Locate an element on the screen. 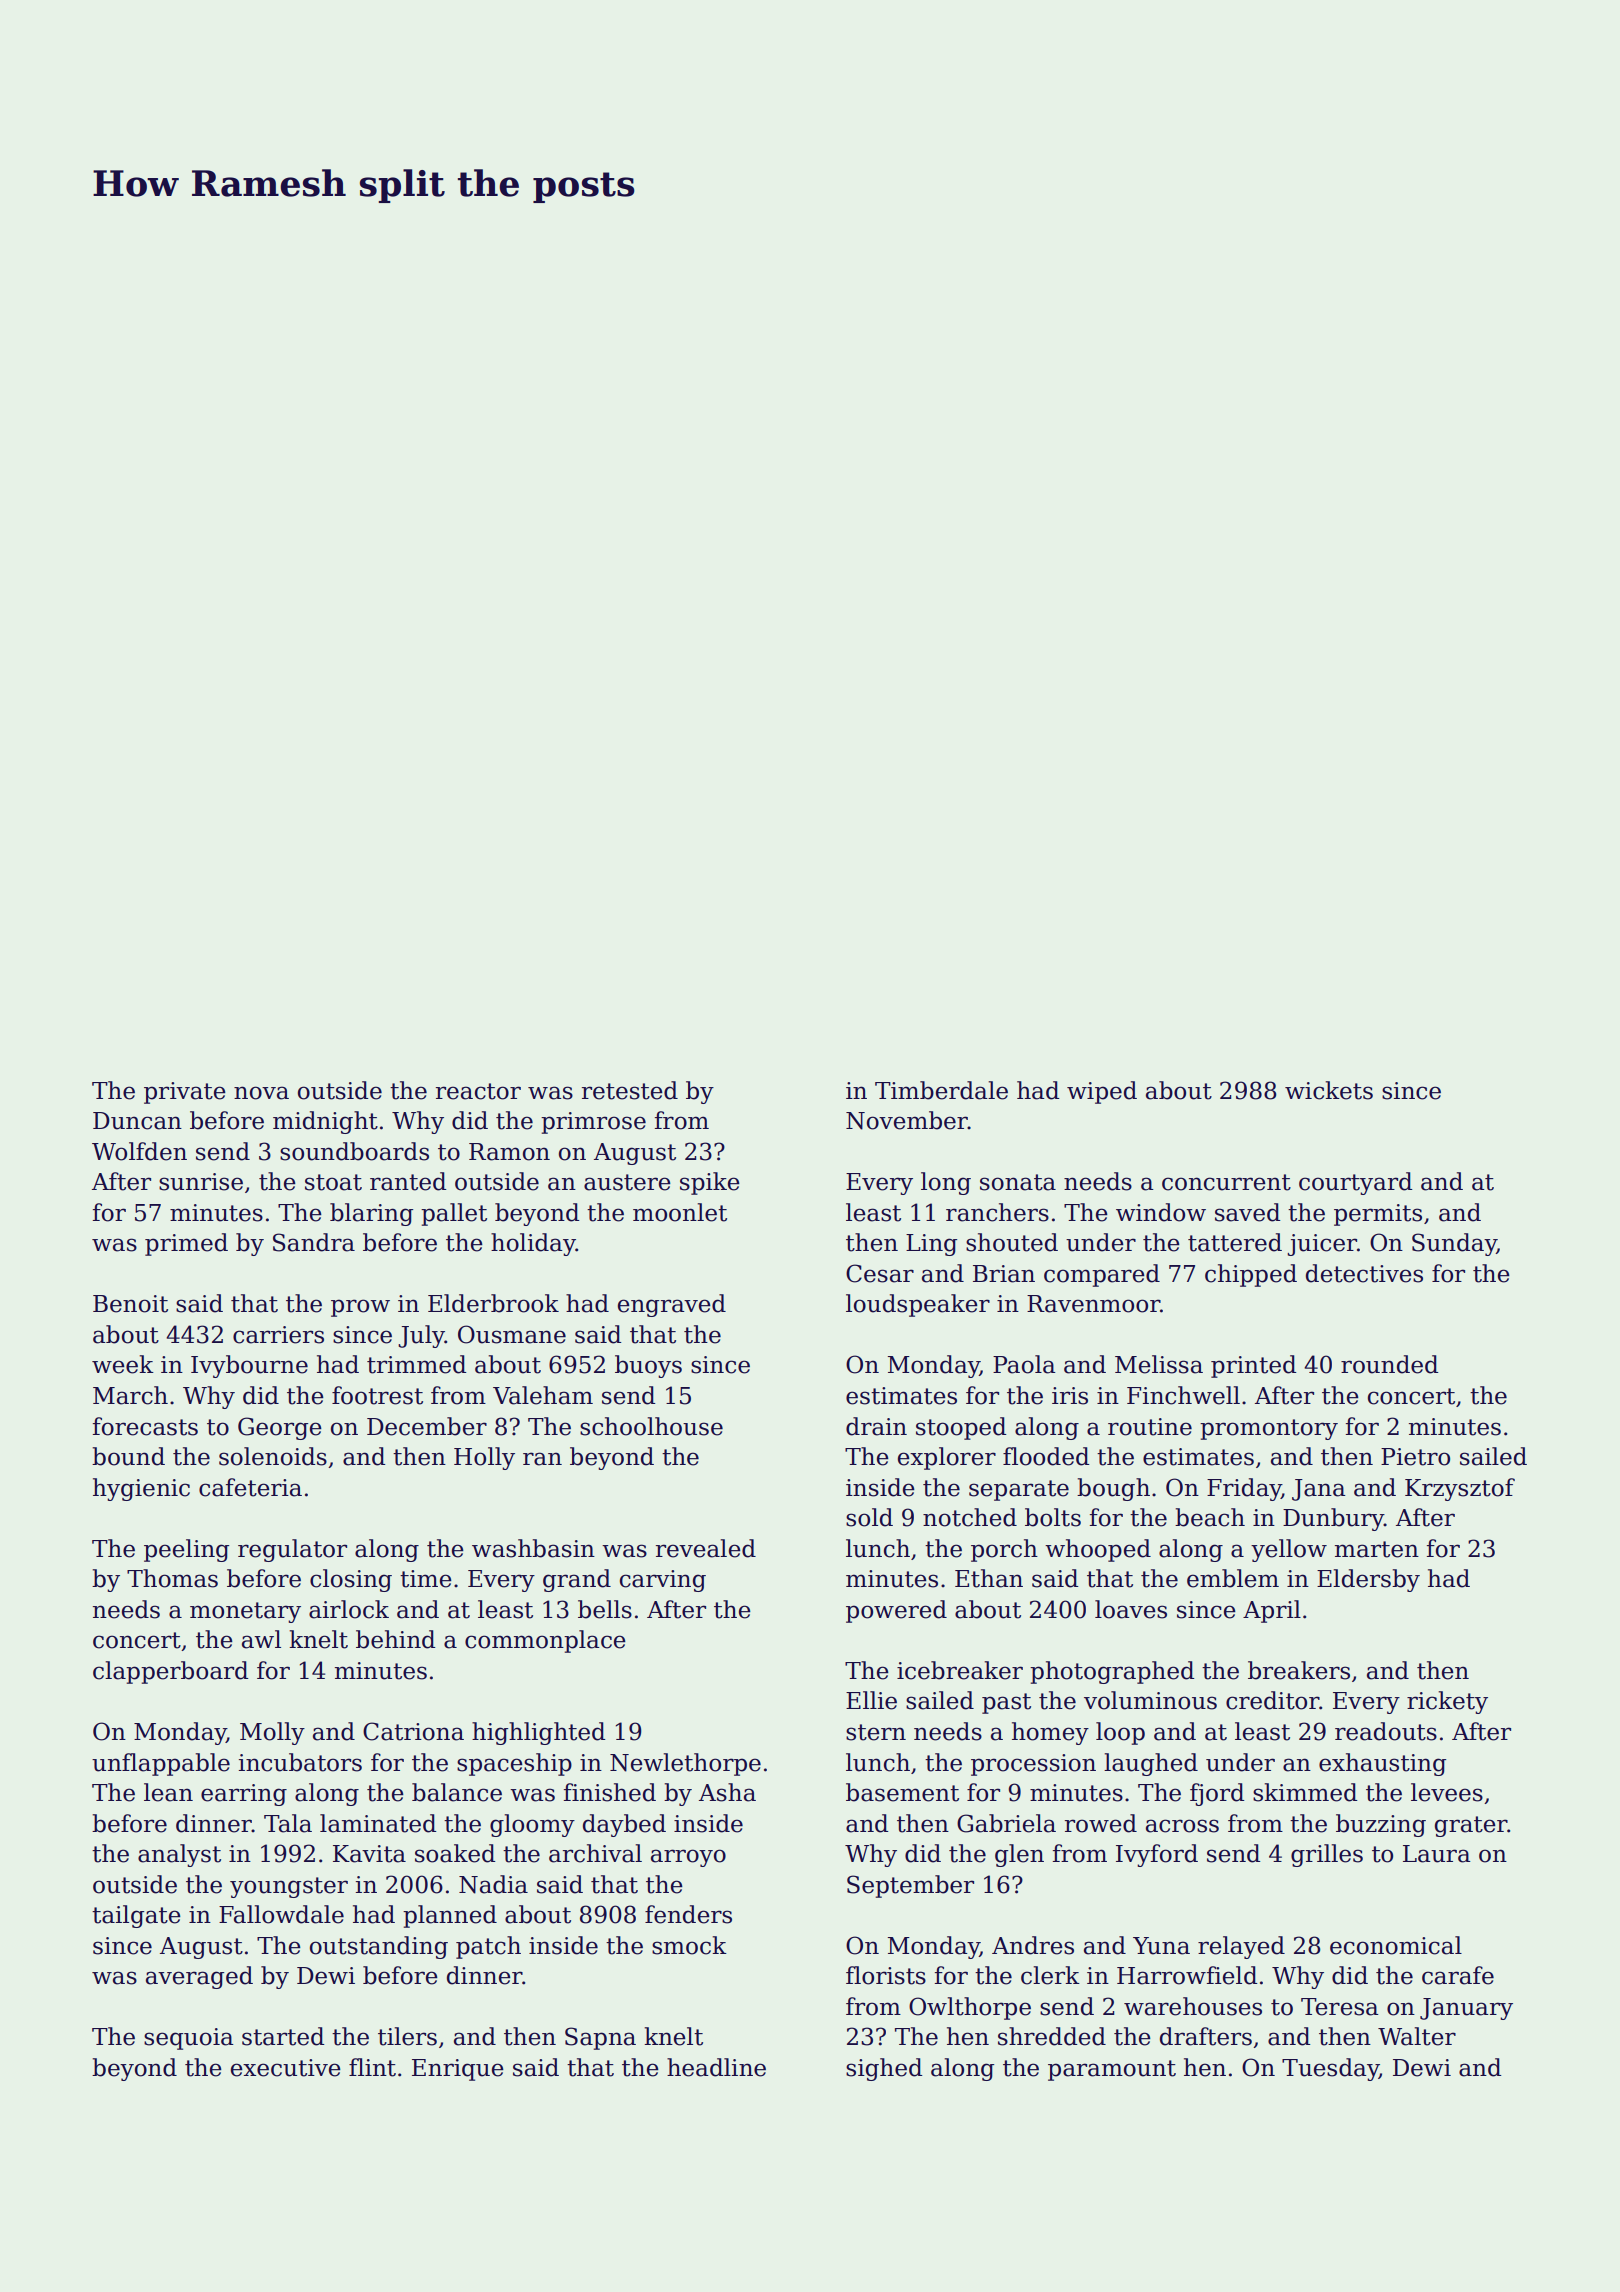  paramount is located at coordinates (1112, 2070).
